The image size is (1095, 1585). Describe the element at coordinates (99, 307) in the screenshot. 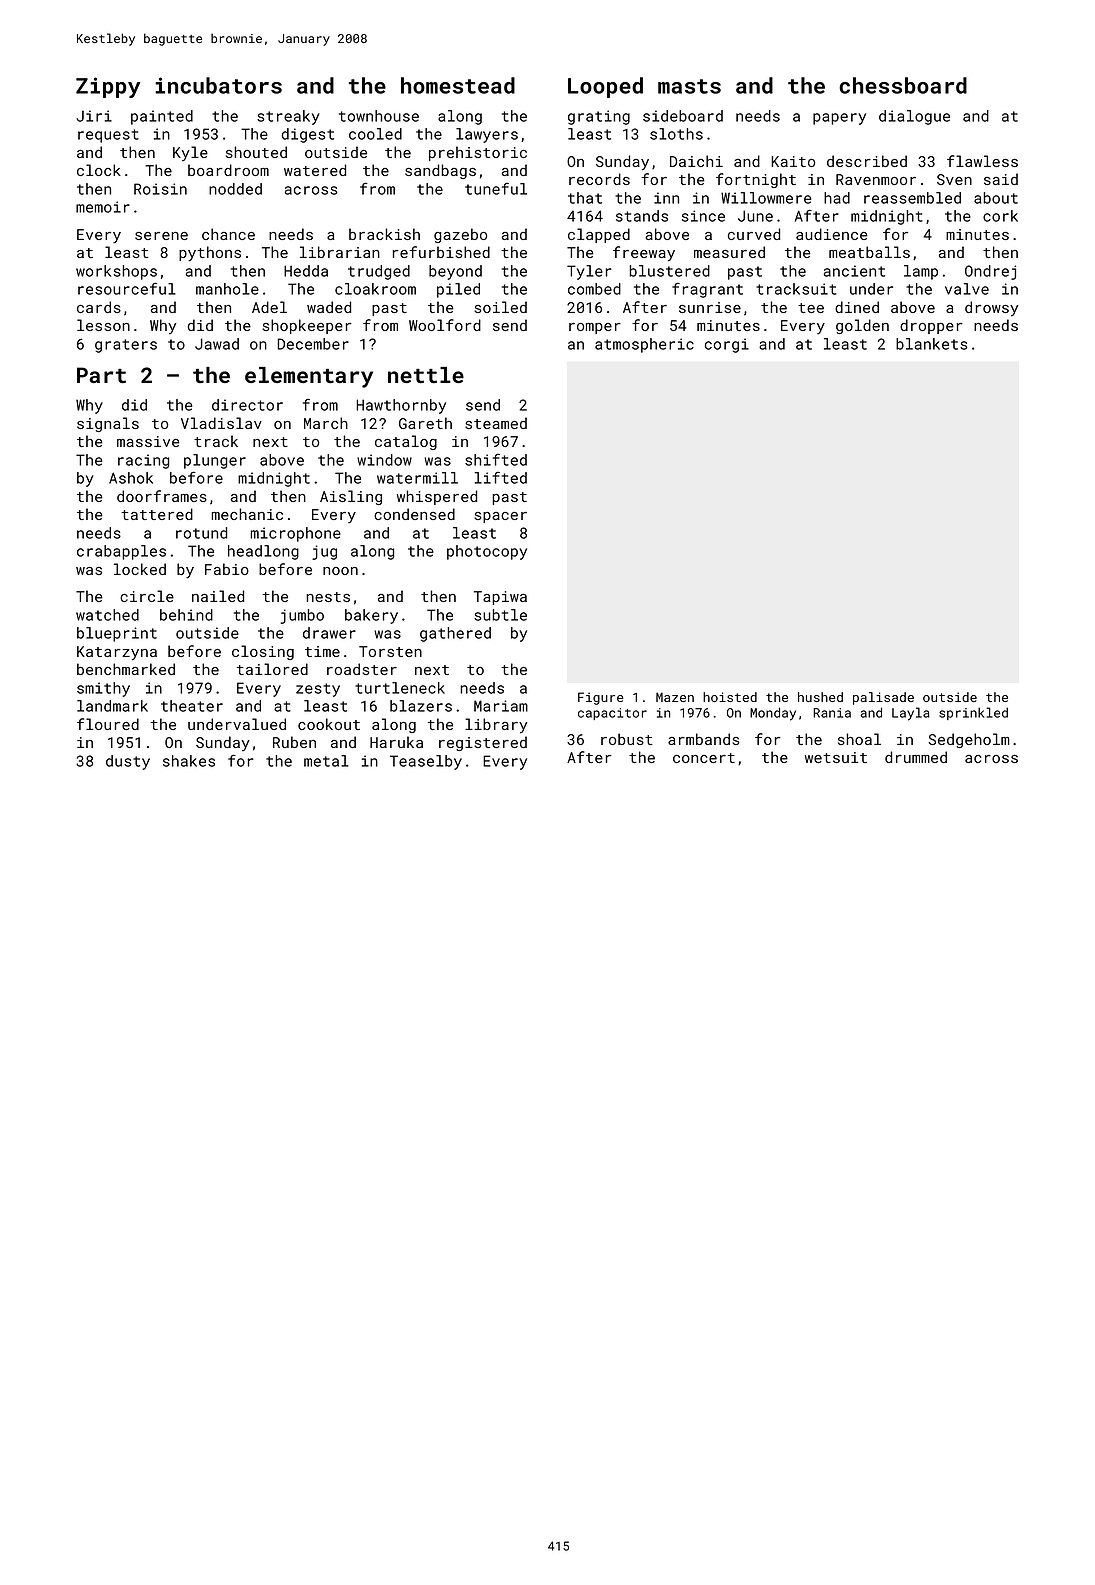

I see `cards` at that location.
